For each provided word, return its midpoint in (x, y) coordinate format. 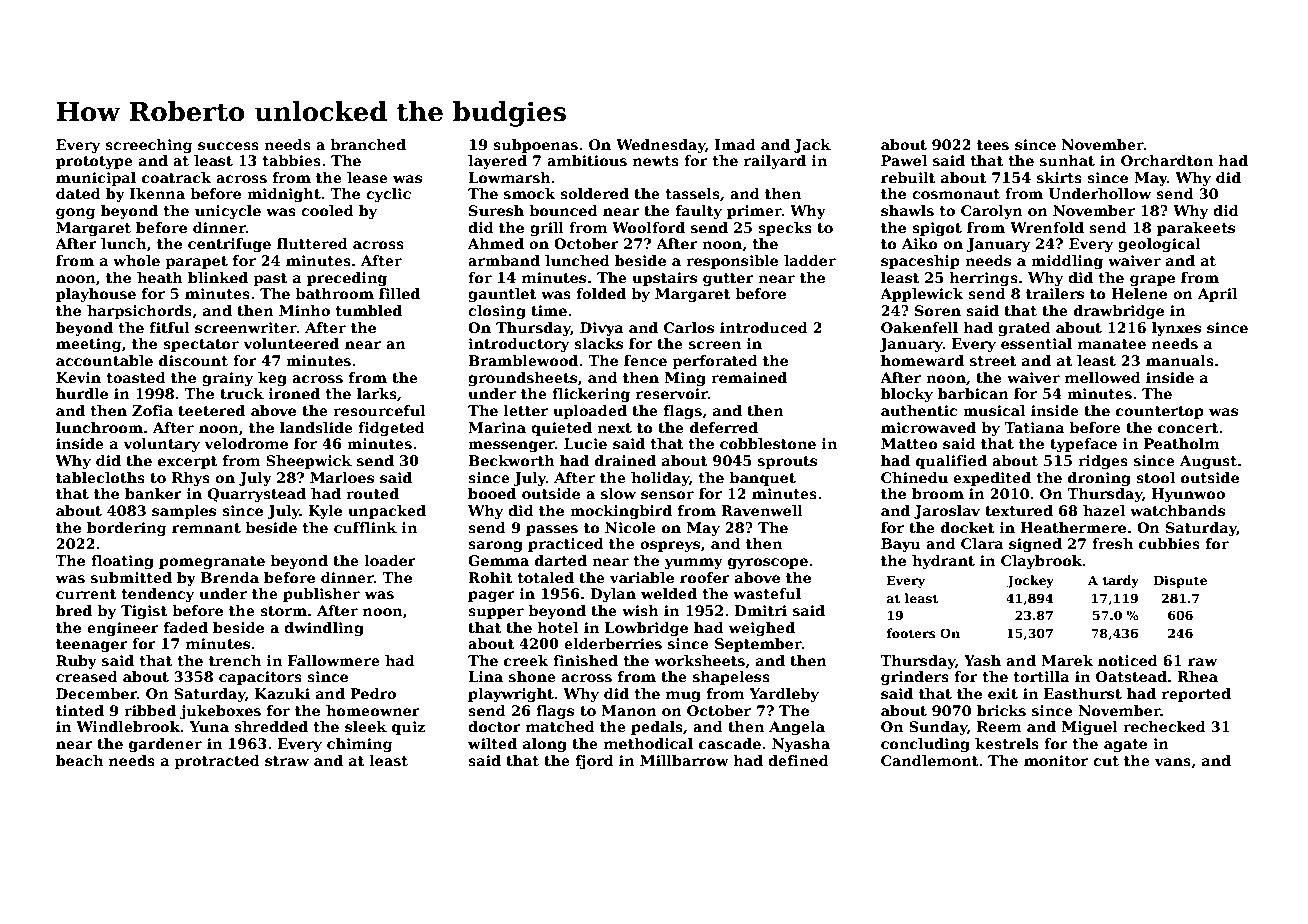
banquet (762, 479)
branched (368, 144)
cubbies (1169, 543)
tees (993, 145)
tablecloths (100, 477)
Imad (735, 144)
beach (79, 760)
